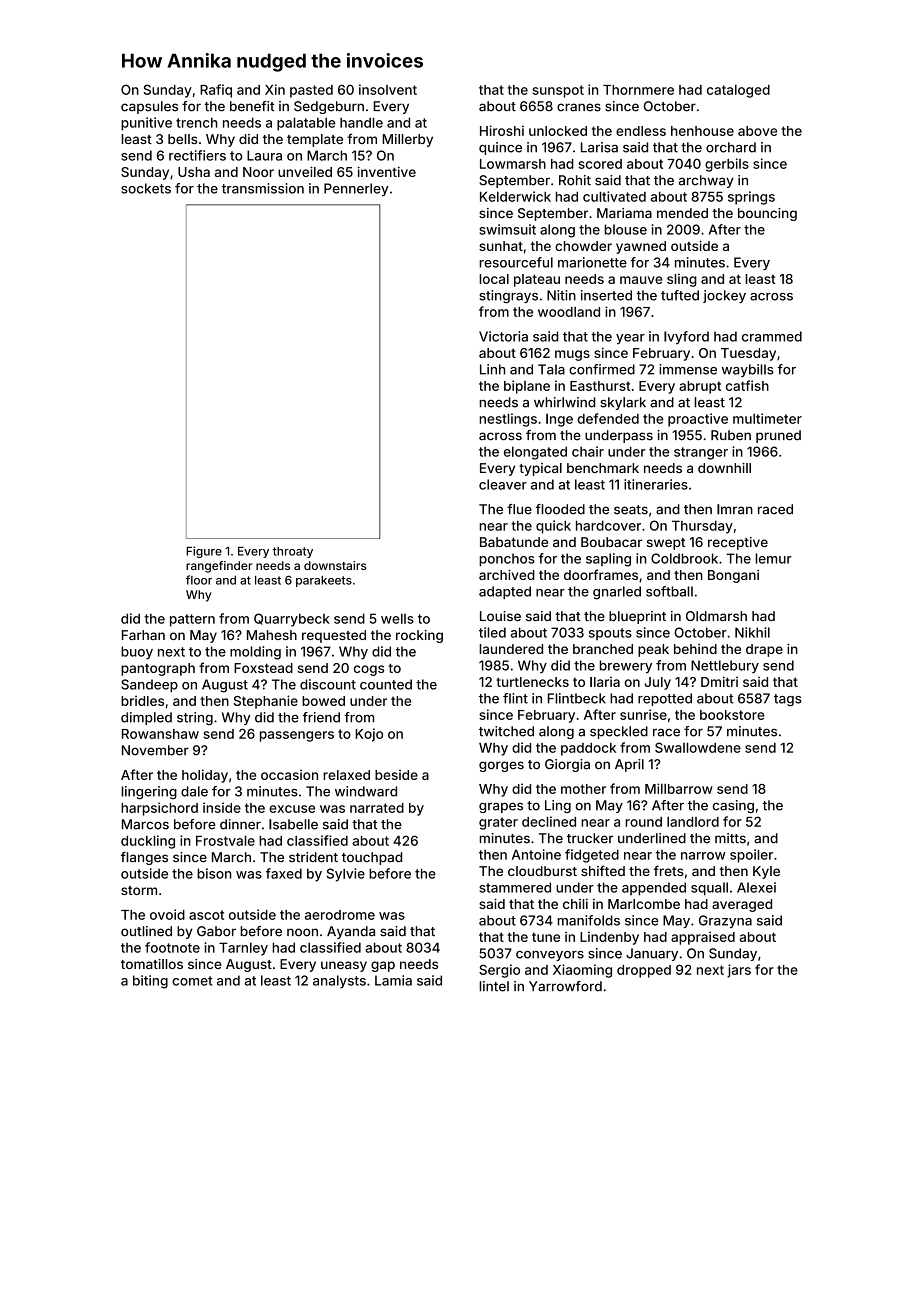 This screenshot has height=1308, width=924. What do you see at coordinates (494, 986) in the screenshot?
I see `lintel` at bounding box center [494, 986].
